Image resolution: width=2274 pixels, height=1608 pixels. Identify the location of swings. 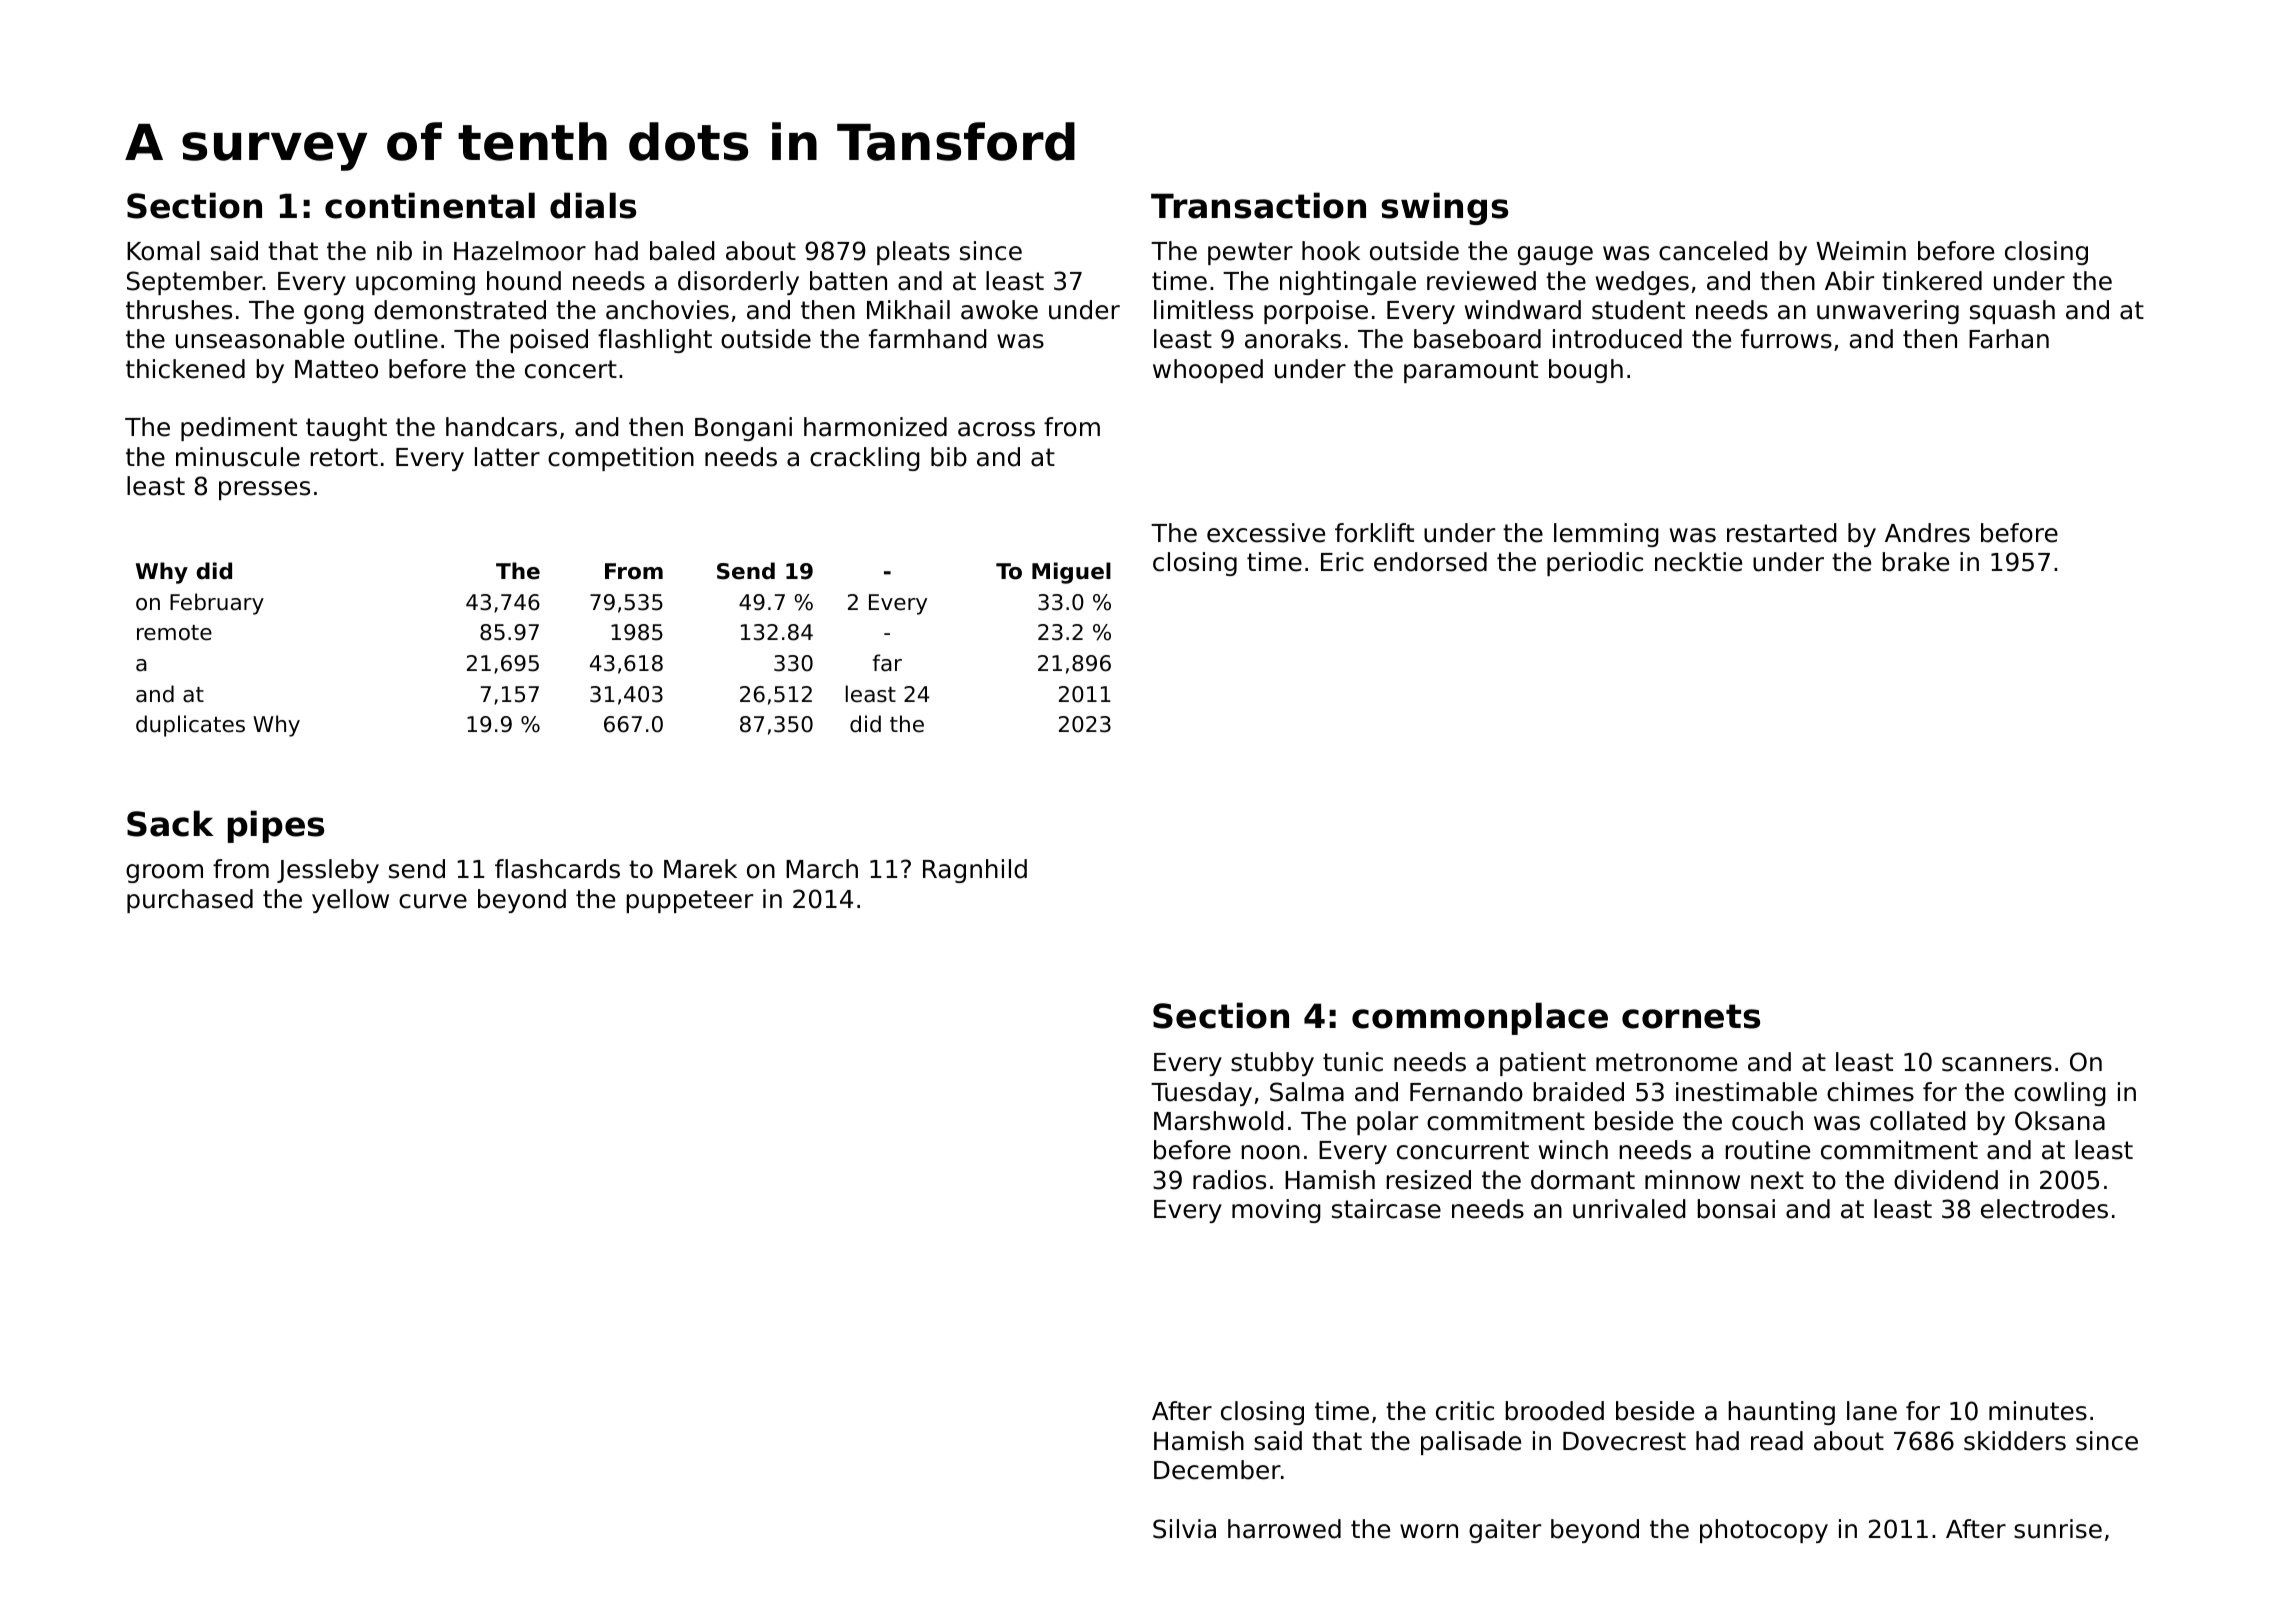
(1445, 208).
